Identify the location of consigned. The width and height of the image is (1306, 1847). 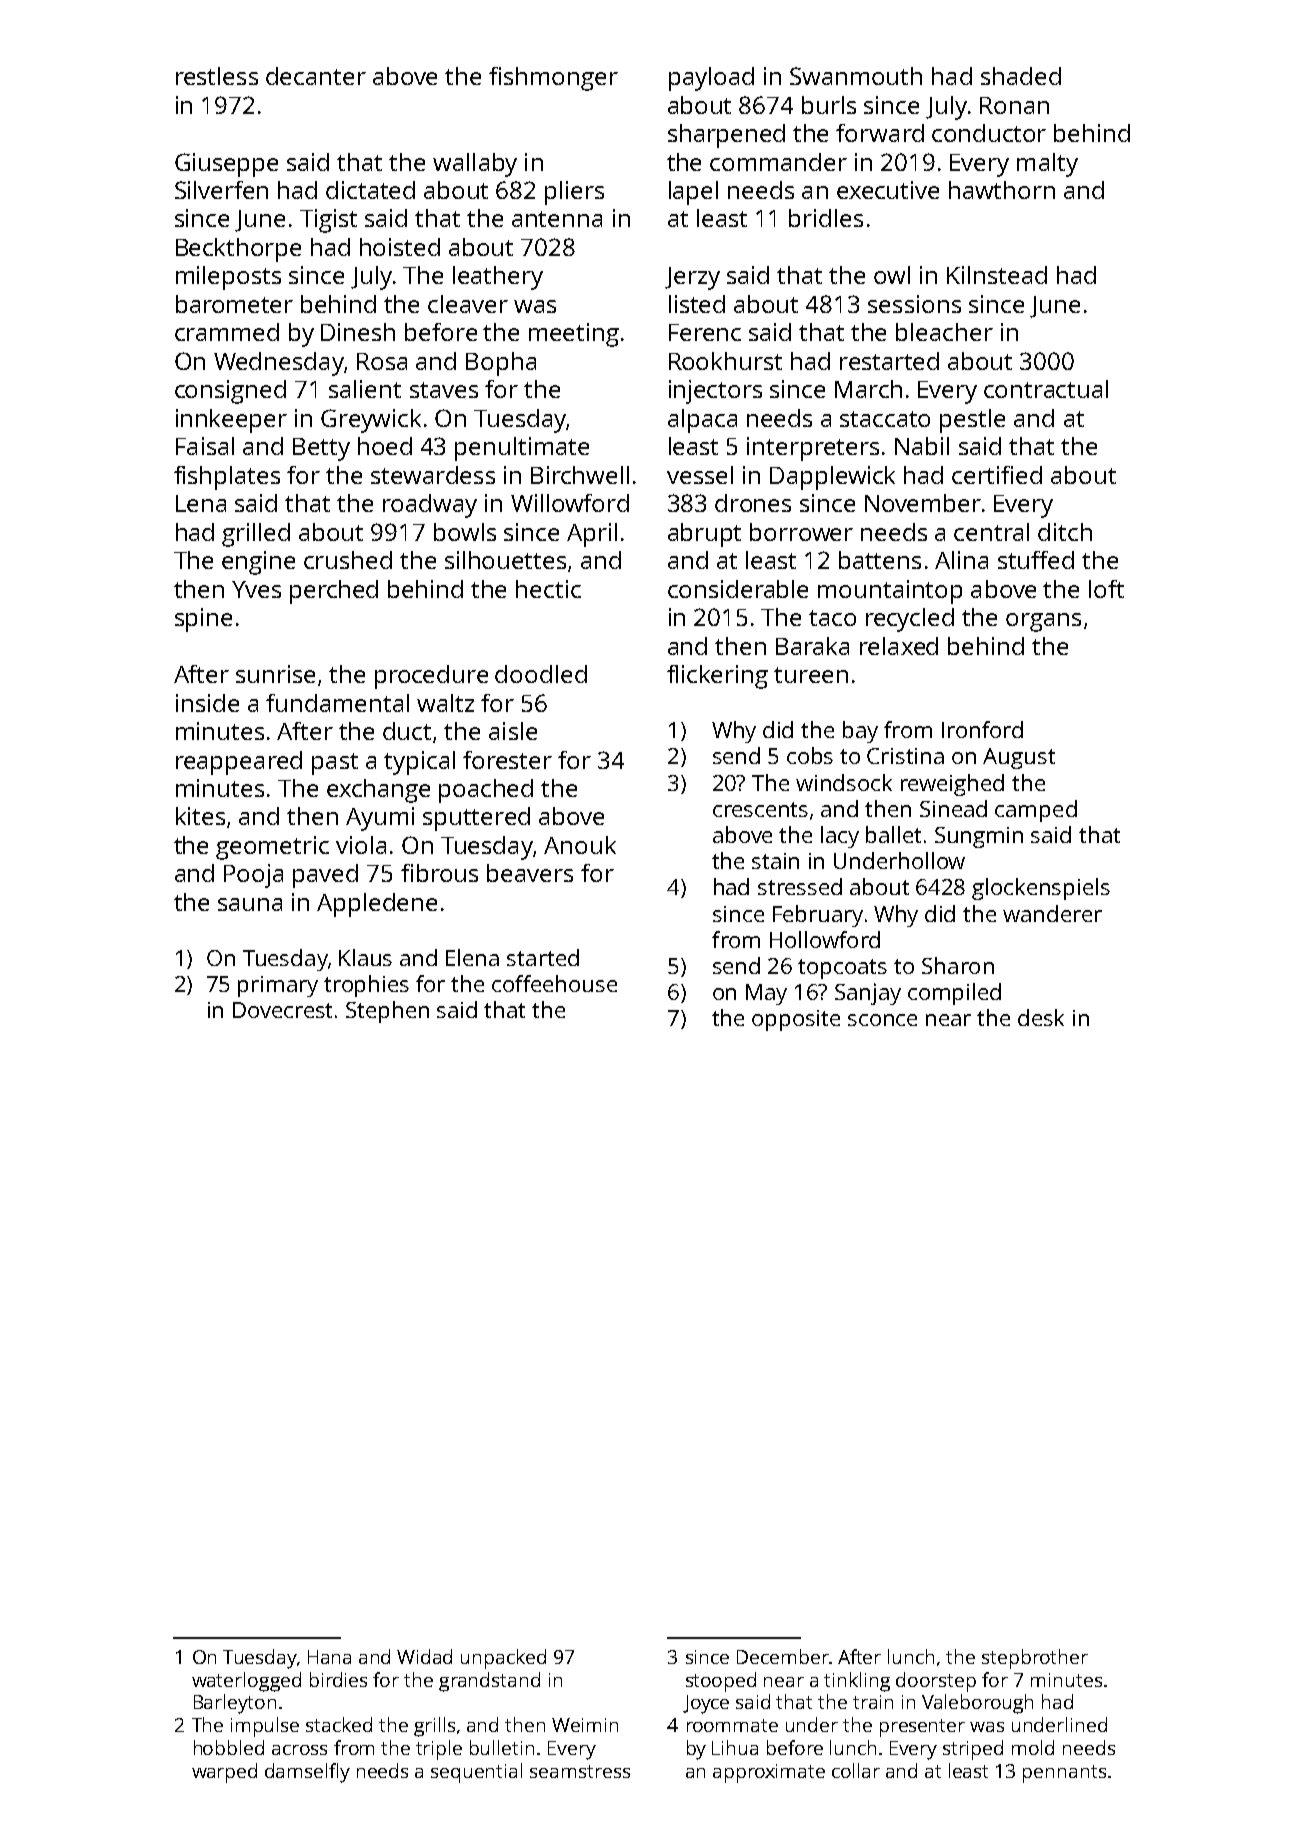
(230, 392).
